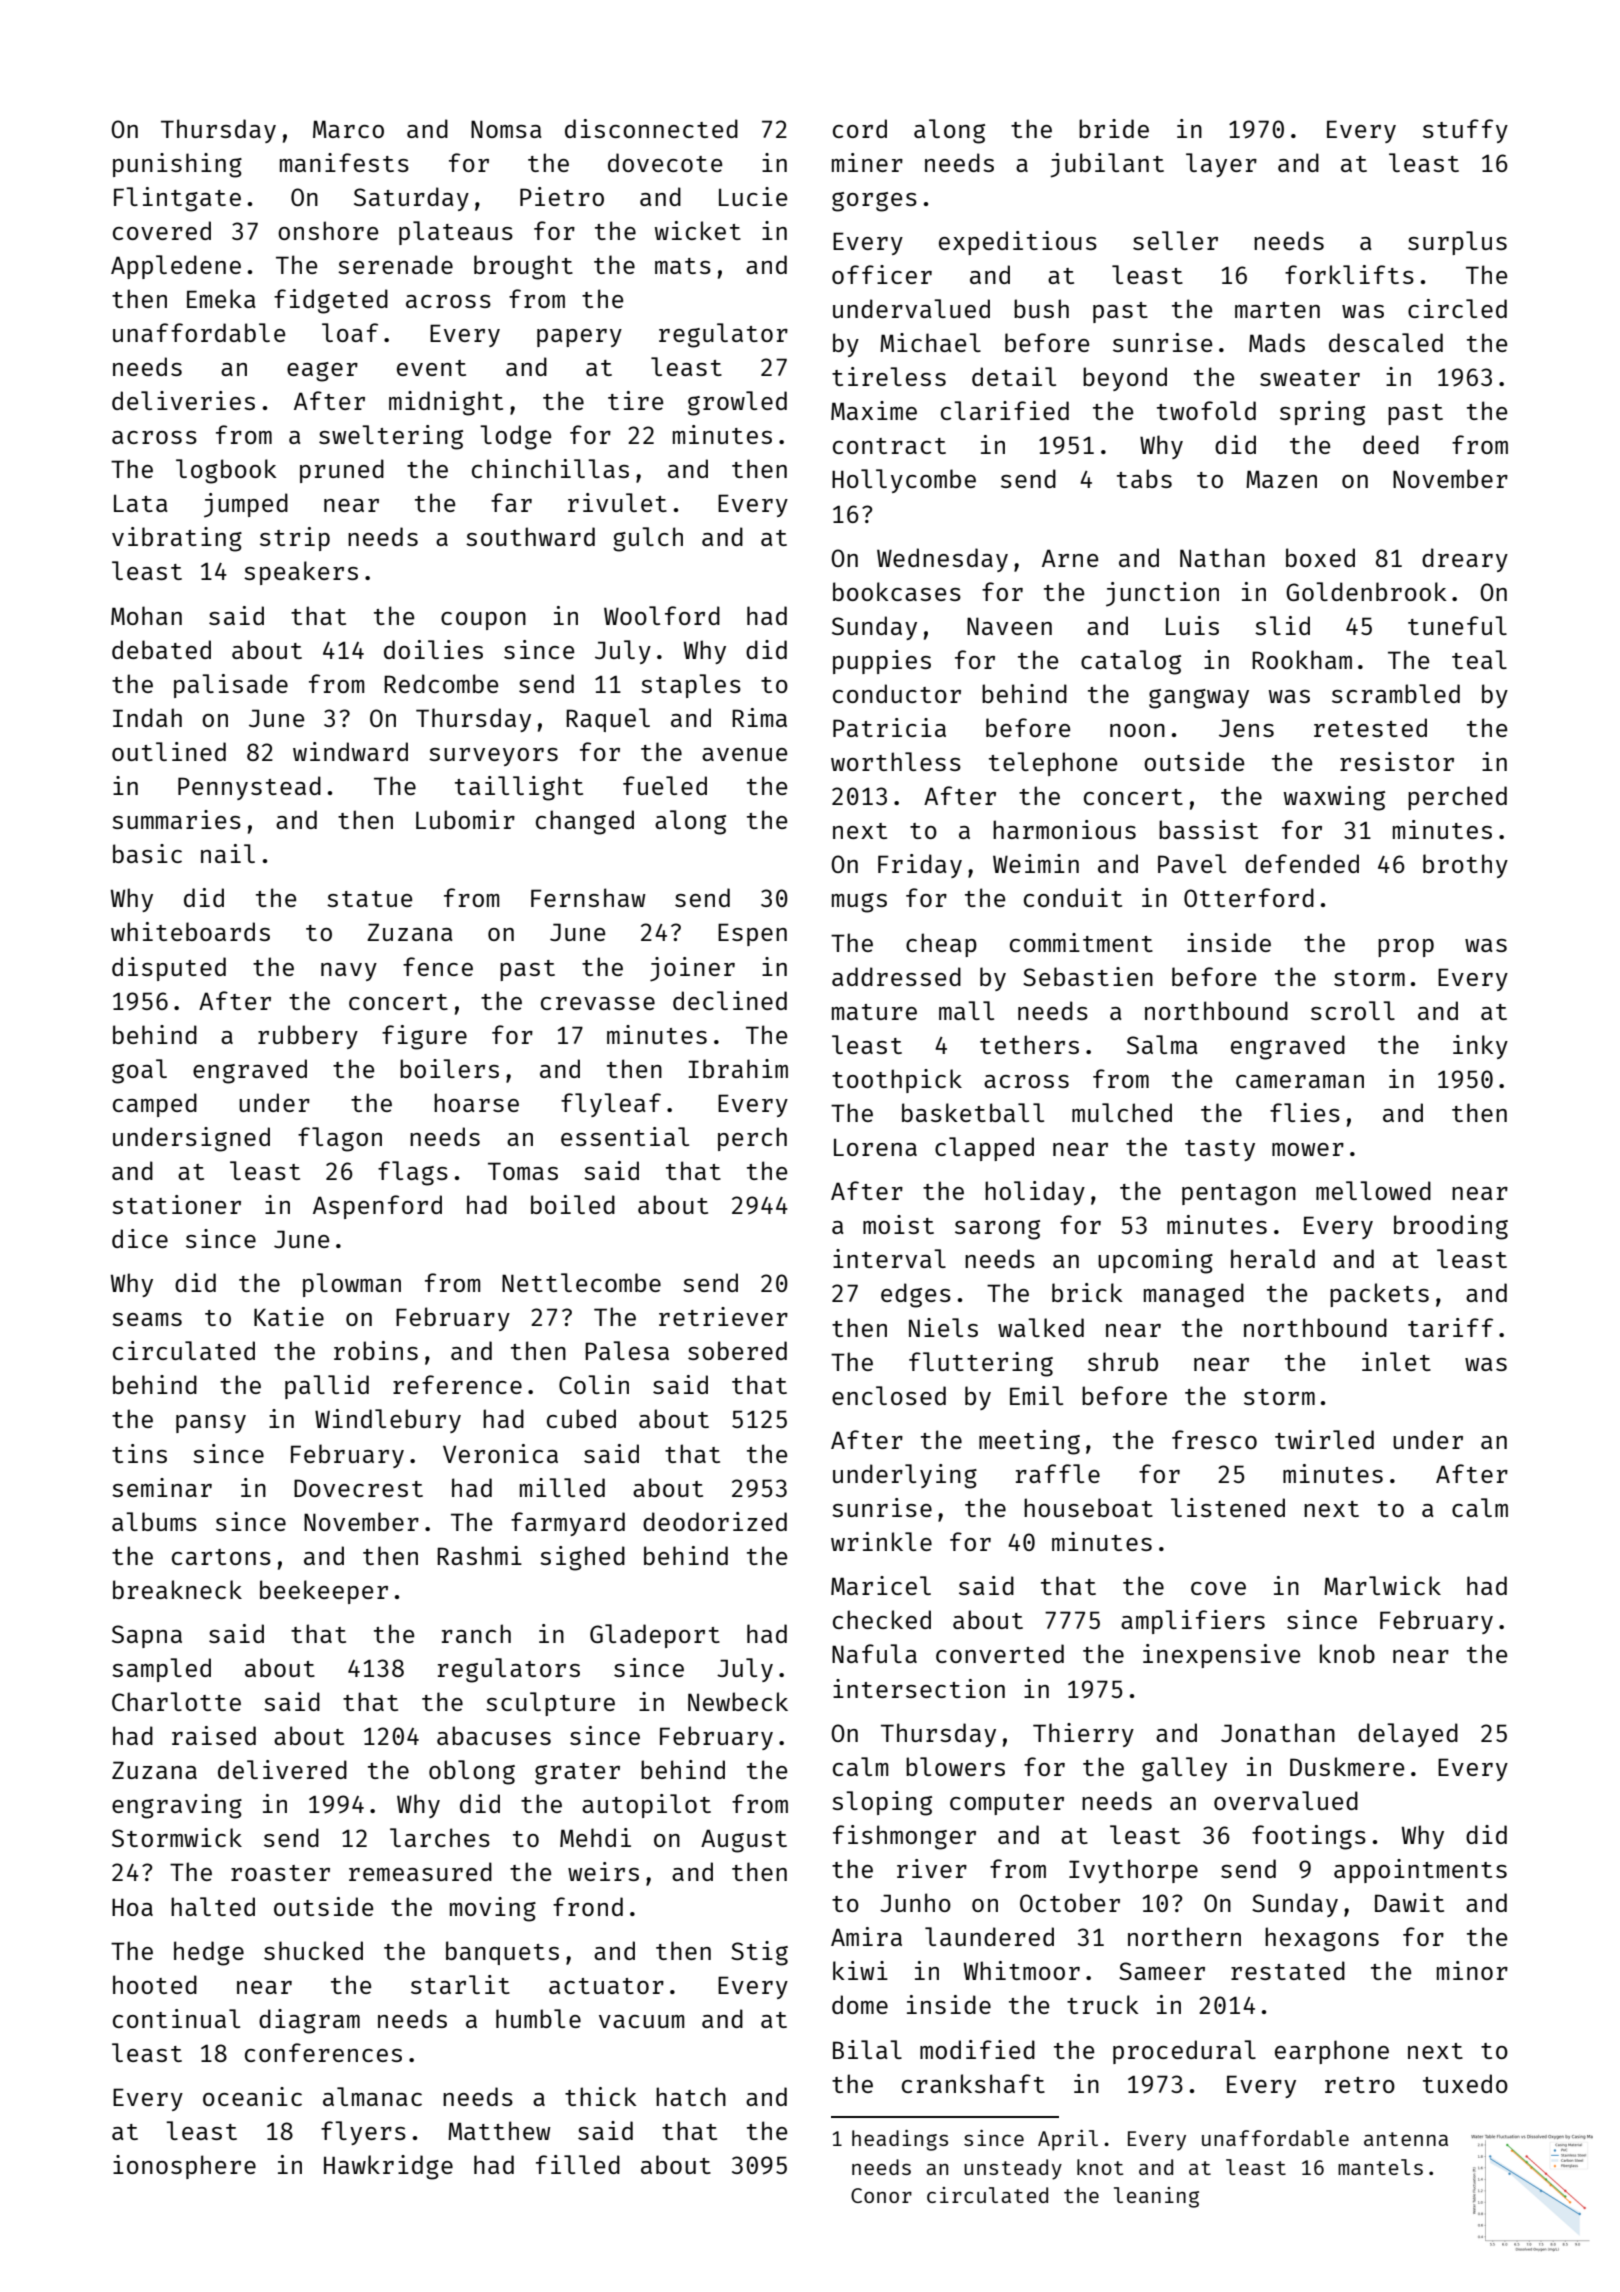  What do you see at coordinates (1083, 1735) in the screenshot?
I see `Thierry` at bounding box center [1083, 1735].
